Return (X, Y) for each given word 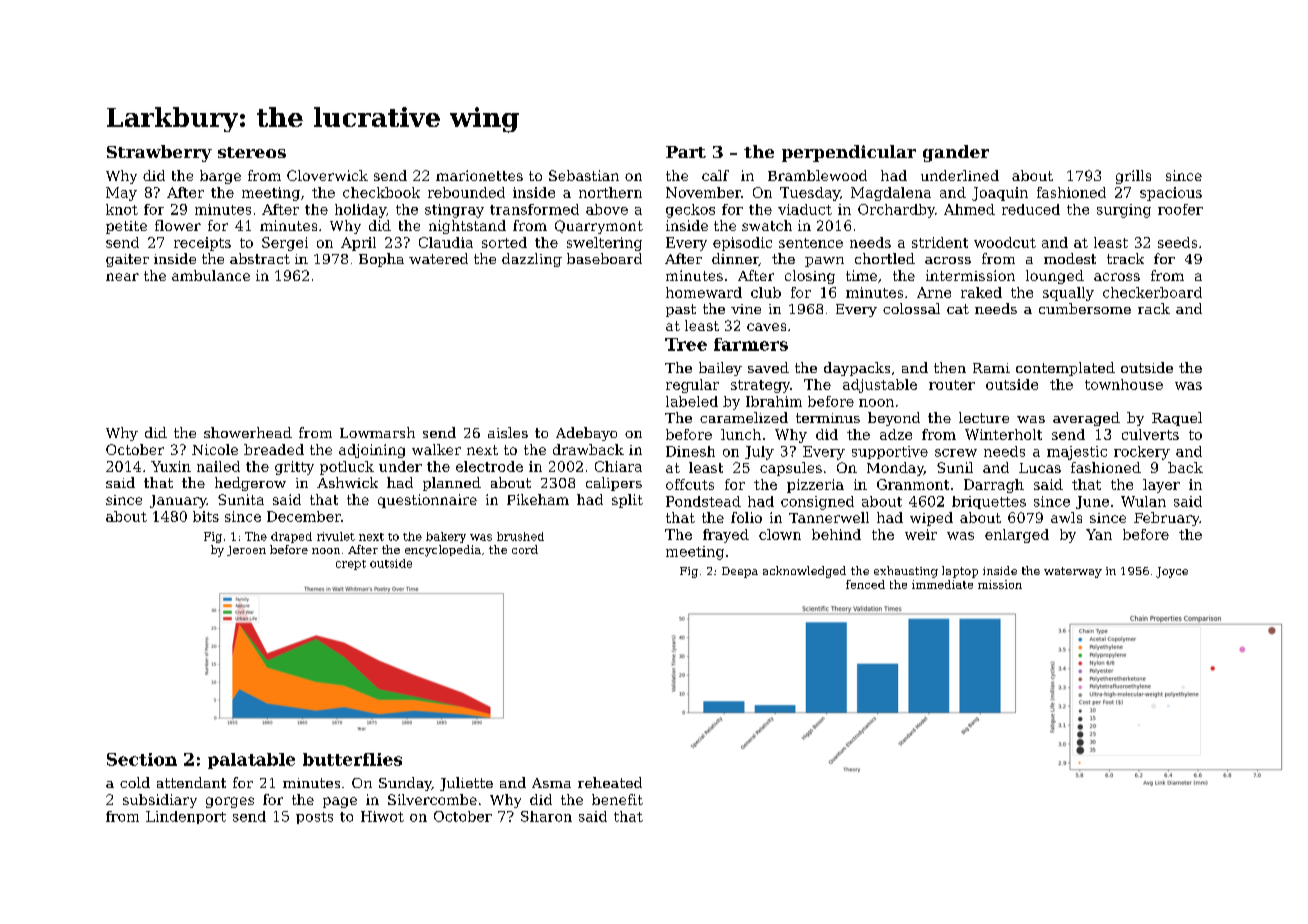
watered (438, 258)
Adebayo (586, 434)
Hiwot (382, 816)
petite (126, 227)
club (766, 292)
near (122, 277)
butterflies (352, 759)
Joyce (1172, 572)
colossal (911, 308)
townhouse (1124, 384)
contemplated (1065, 369)
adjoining (372, 451)
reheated (610, 782)
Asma (551, 783)
